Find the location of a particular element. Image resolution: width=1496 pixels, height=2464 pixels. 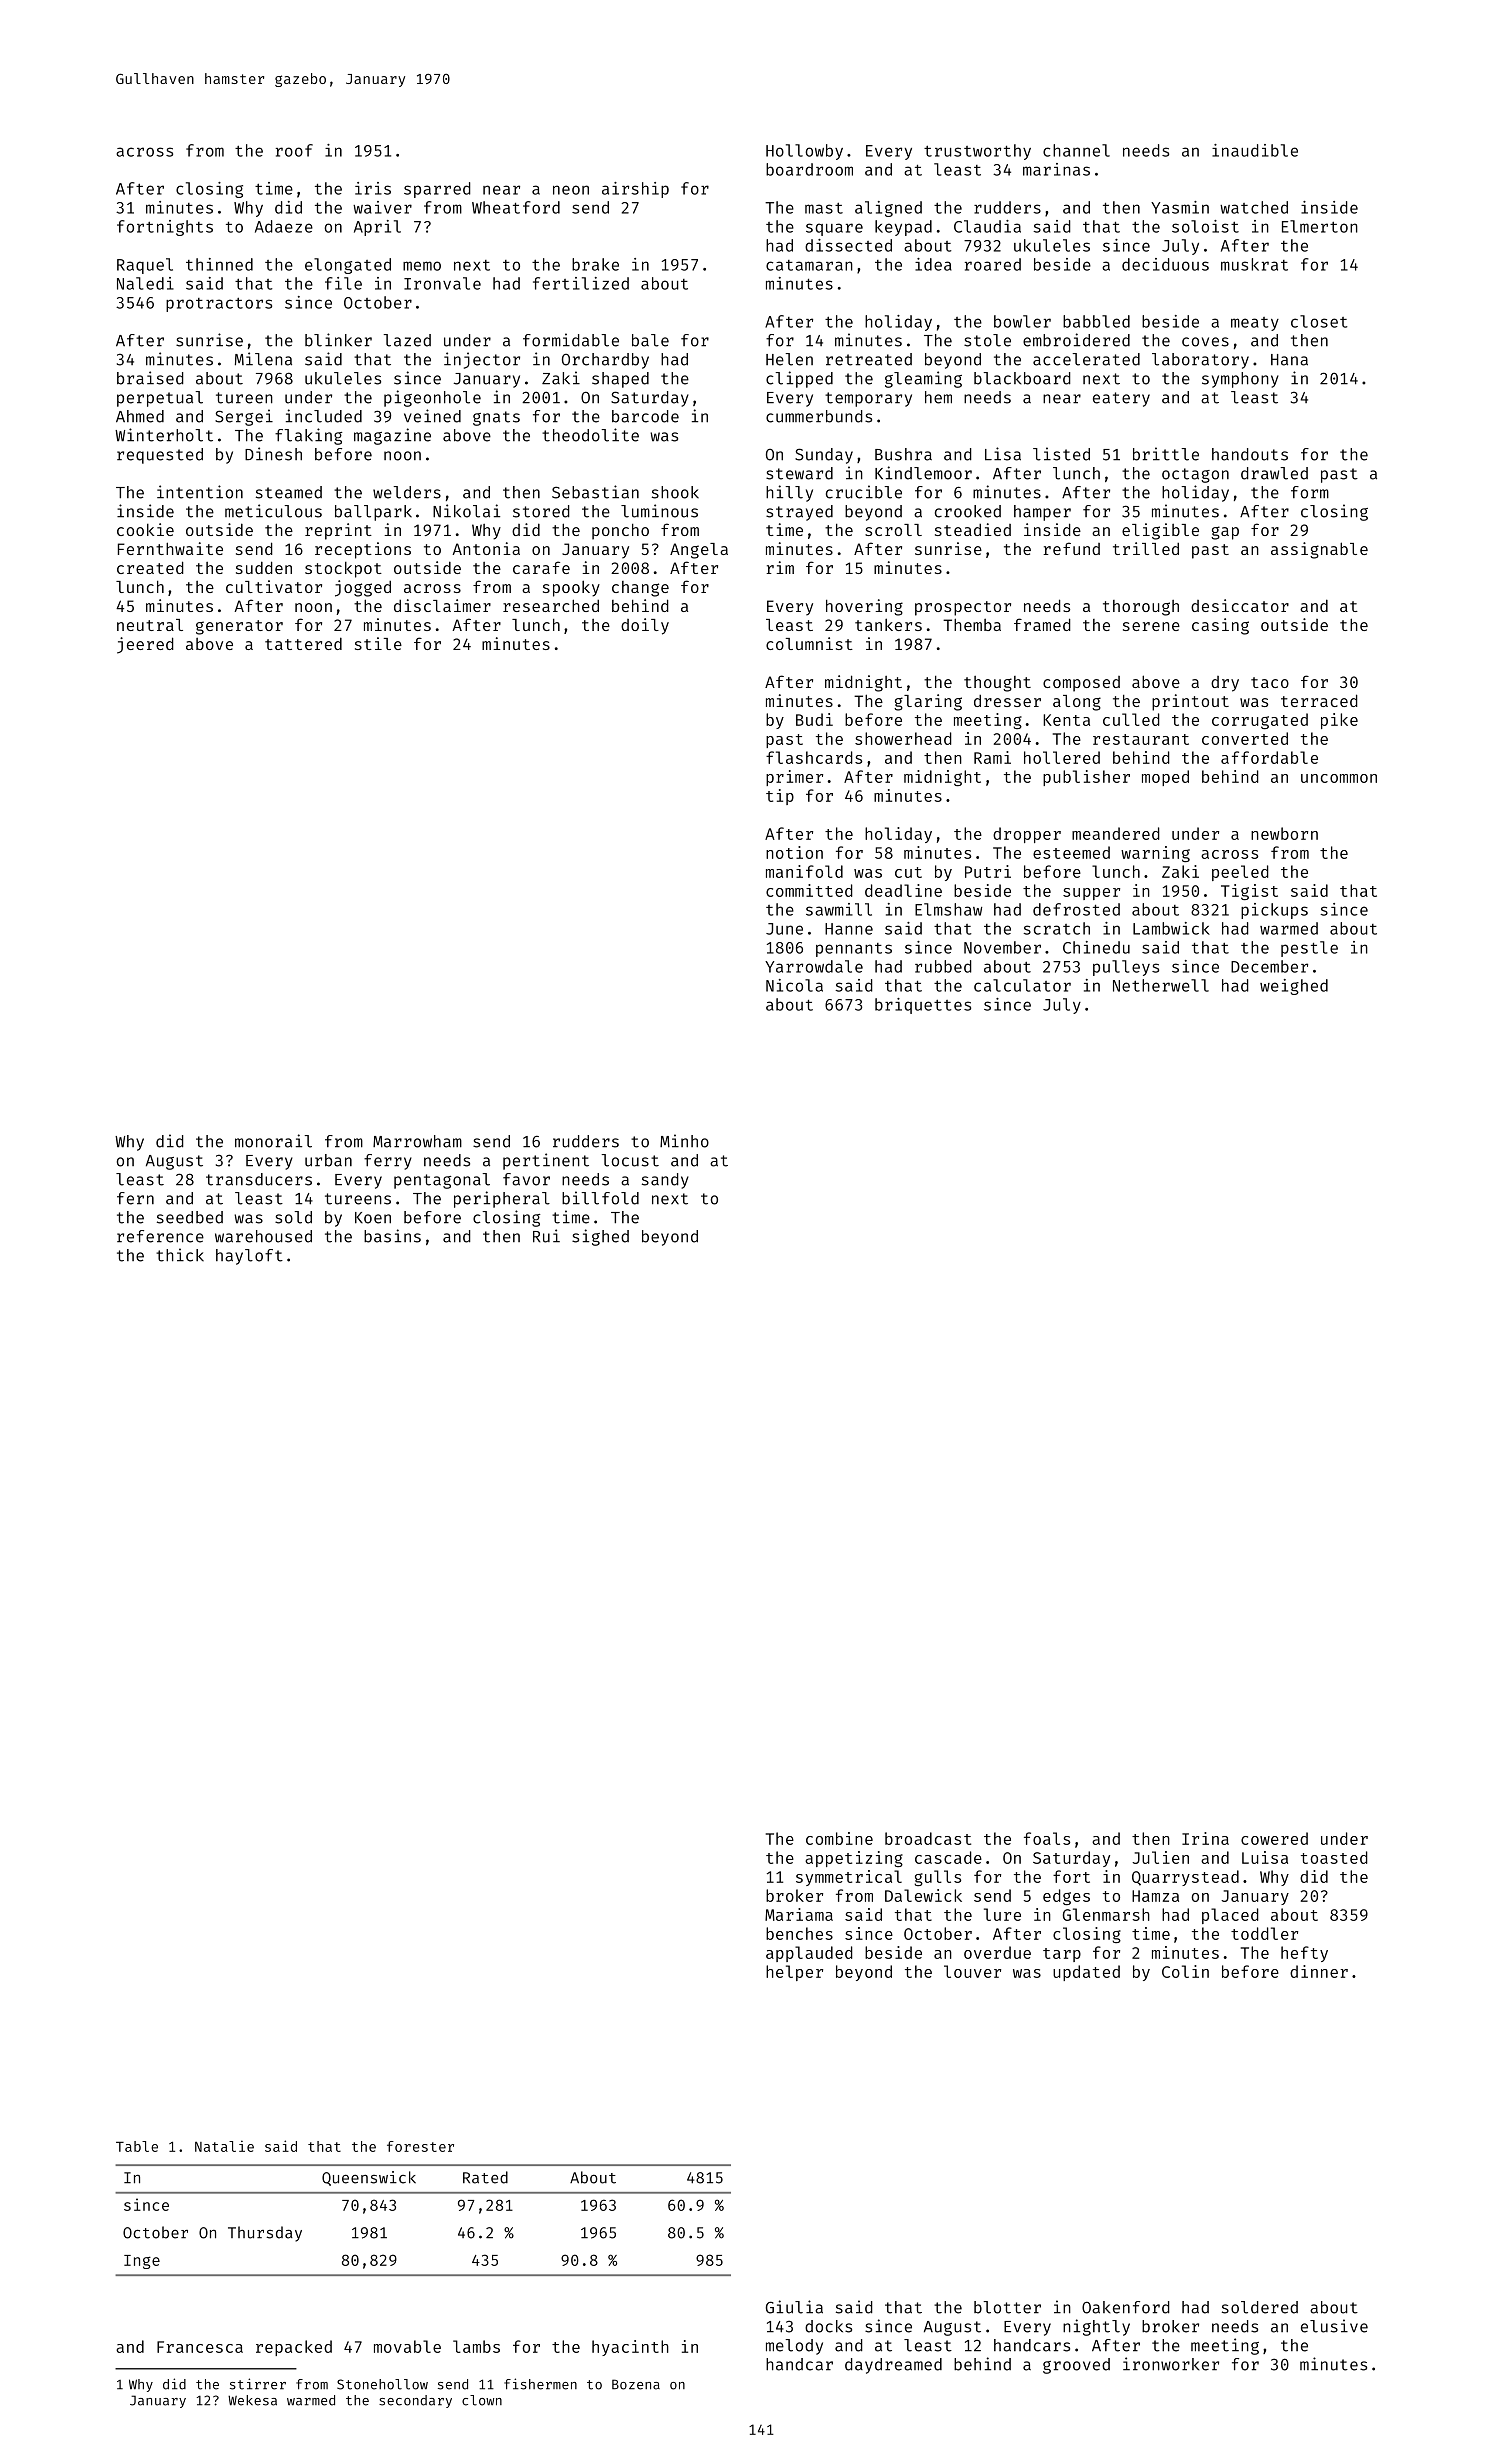

moped is located at coordinates (1165, 778).
